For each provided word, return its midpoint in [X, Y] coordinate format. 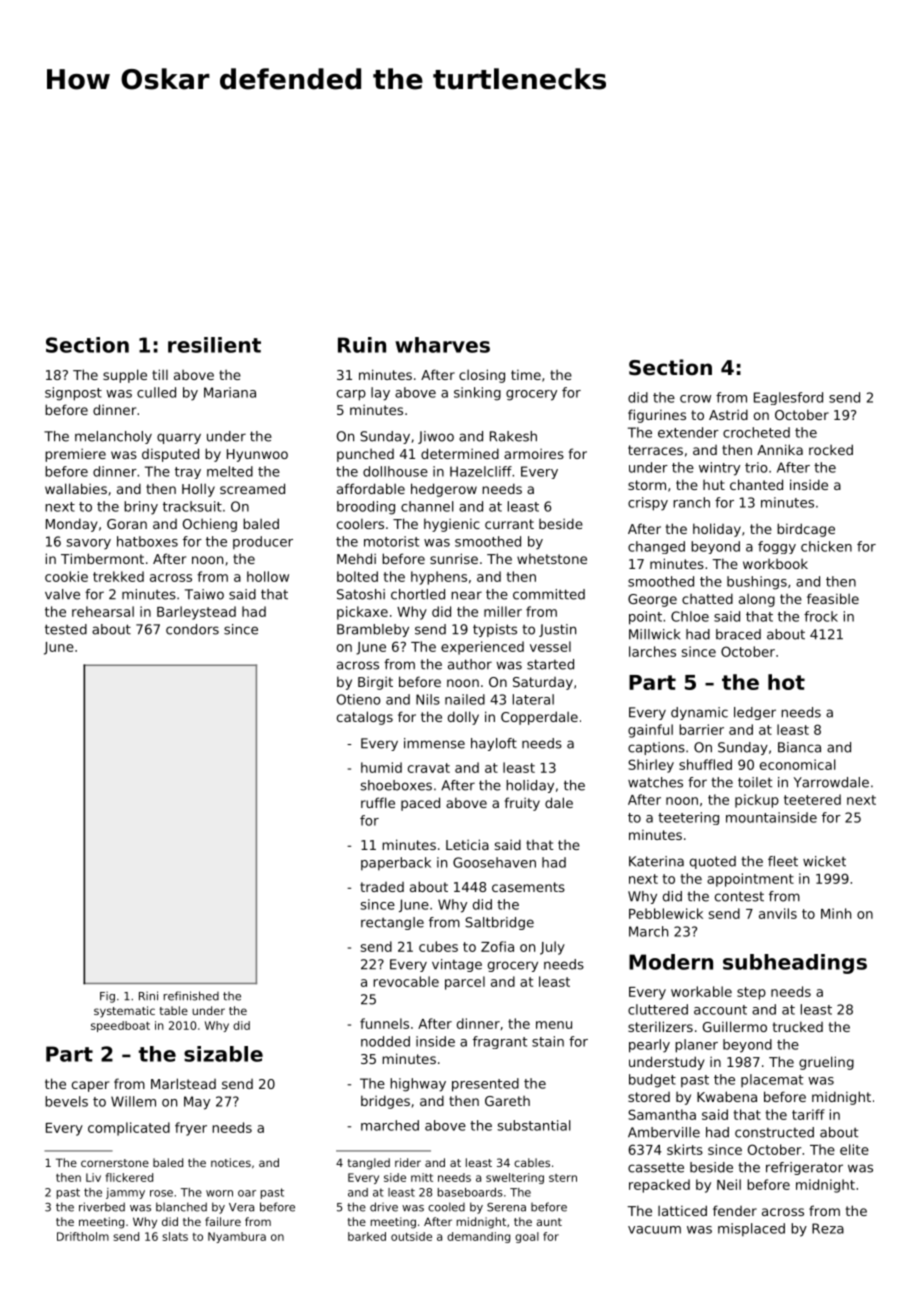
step [751, 993]
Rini [148, 996]
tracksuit [192, 506]
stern [563, 1178]
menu [554, 1025]
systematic [124, 1012]
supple [125, 376]
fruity [522, 804]
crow [695, 399]
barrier [701, 729]
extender [688, 432]
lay [380, 394]
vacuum [654, 1230]
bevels [66, 1101]
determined [460, 453]
